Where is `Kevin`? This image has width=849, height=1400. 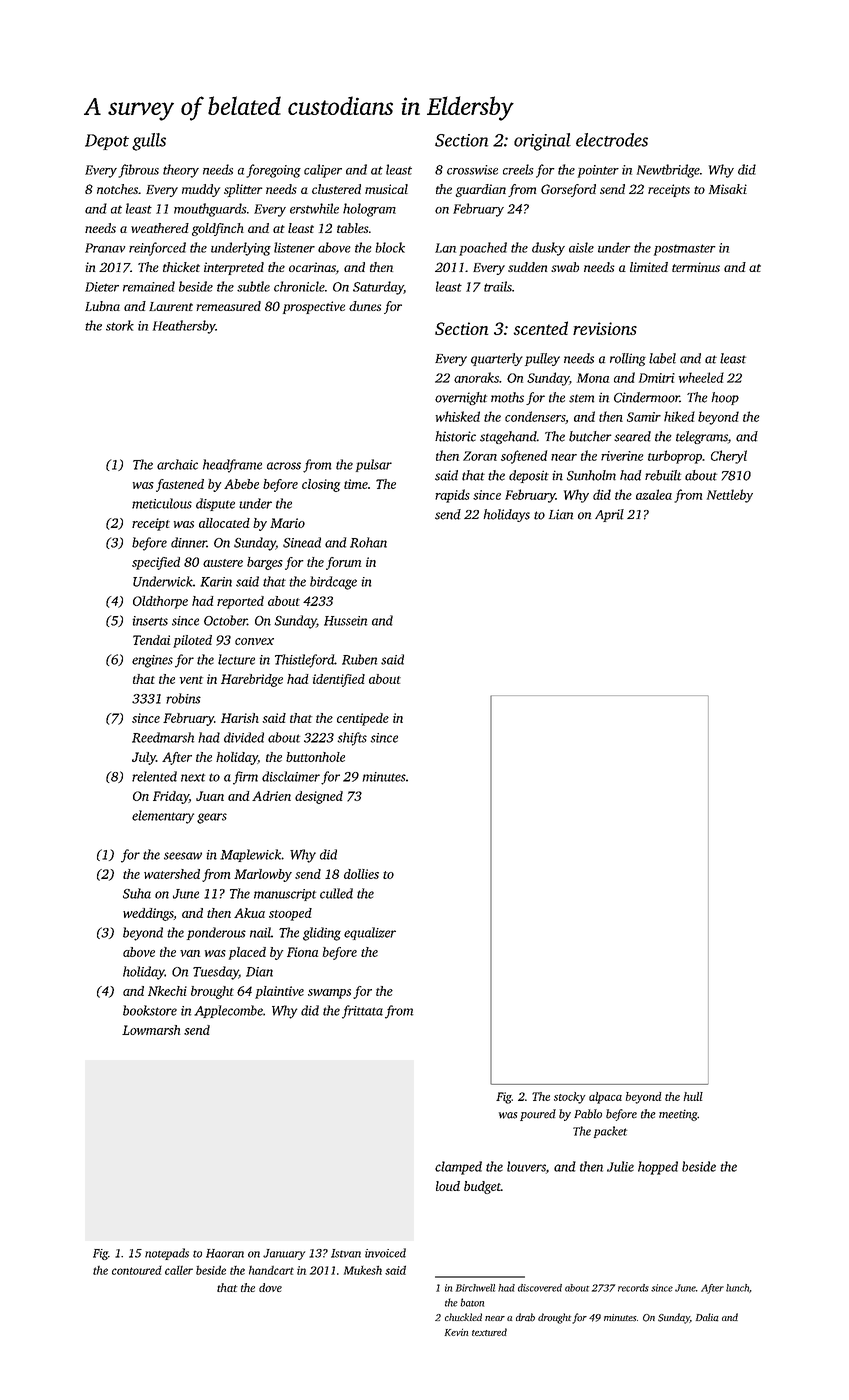
Kevin is located at coordinates (456, 1332).
